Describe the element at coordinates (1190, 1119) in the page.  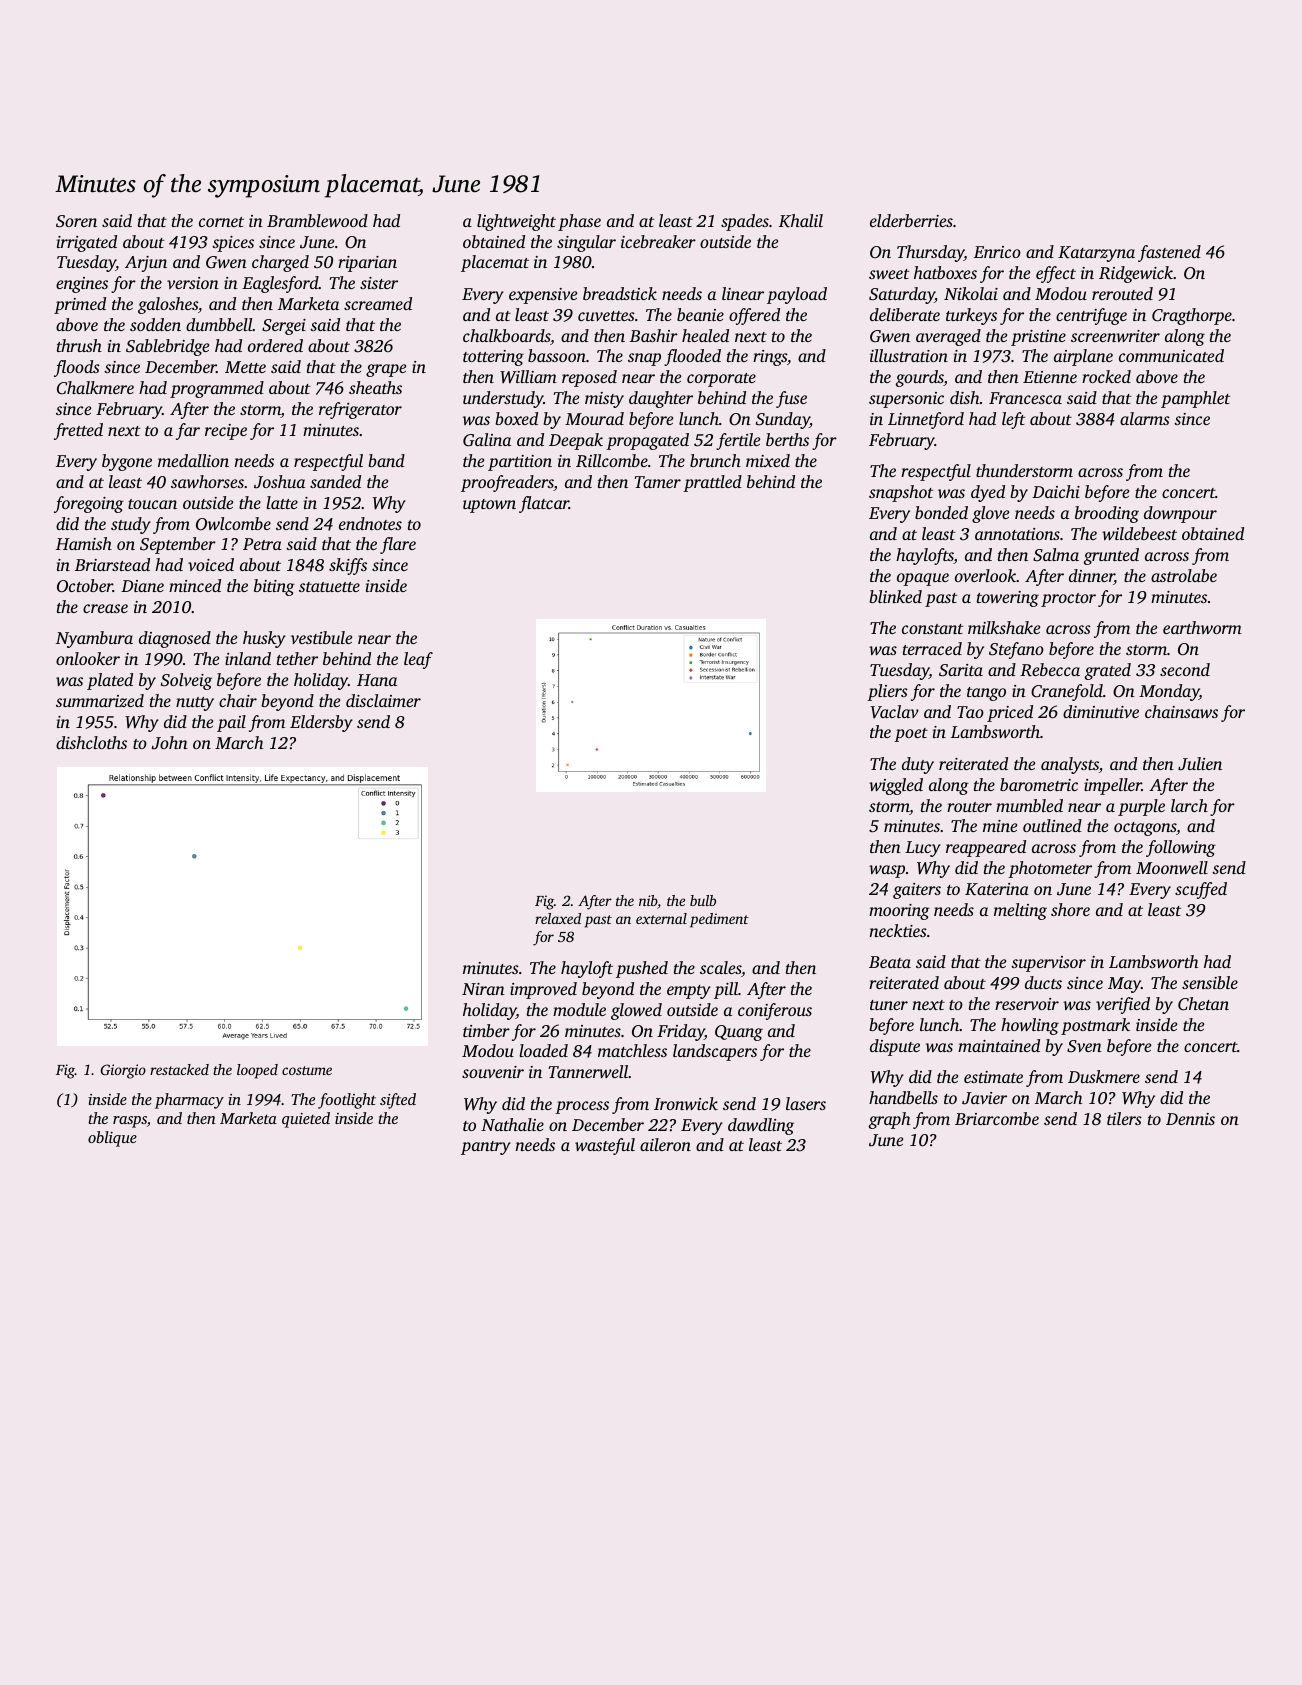
I see `Dennis` at that location.
